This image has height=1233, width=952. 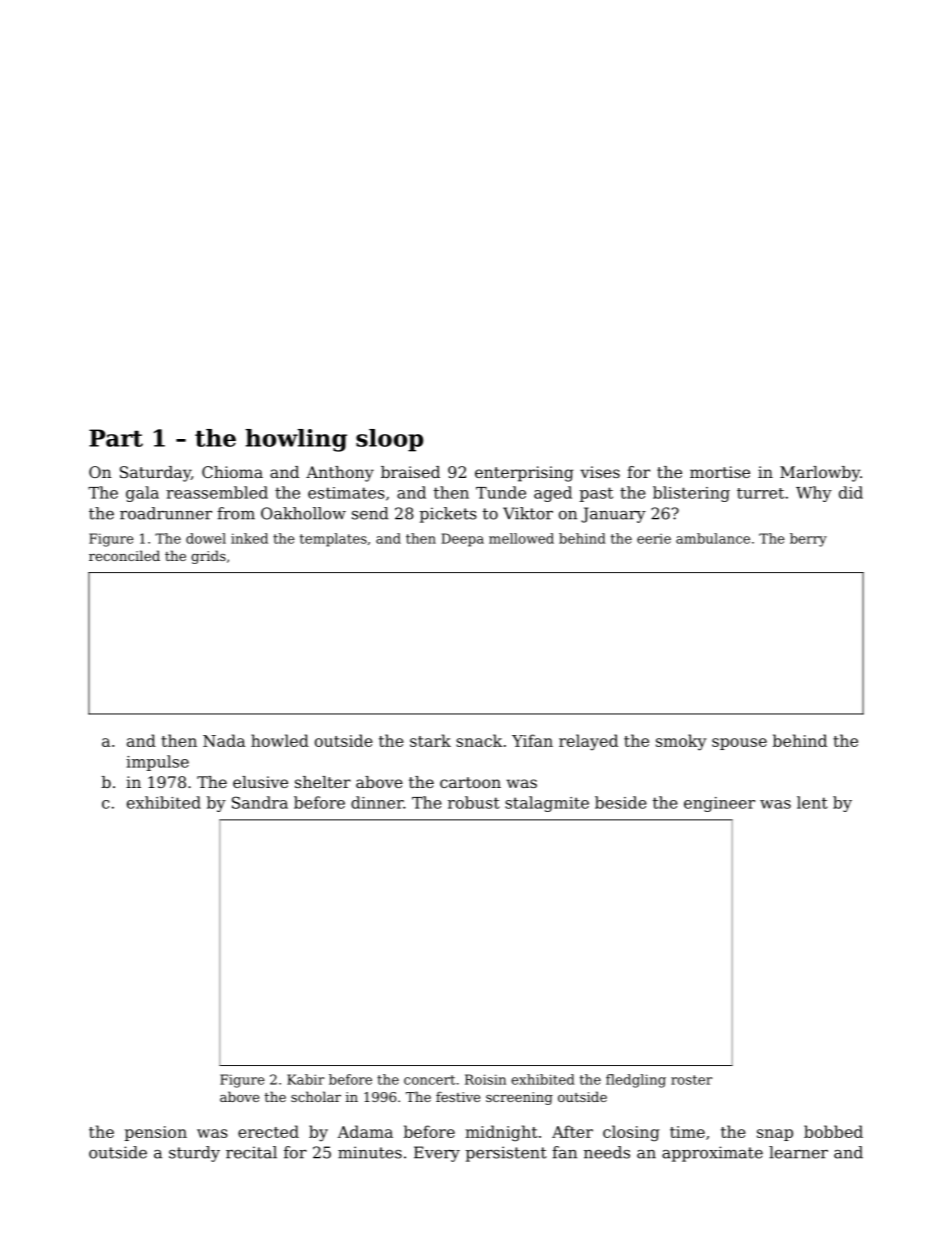 What do you see at coordinates (547, 804) in the image?
I see `stalagmite` at bounding box center [547, 804].
